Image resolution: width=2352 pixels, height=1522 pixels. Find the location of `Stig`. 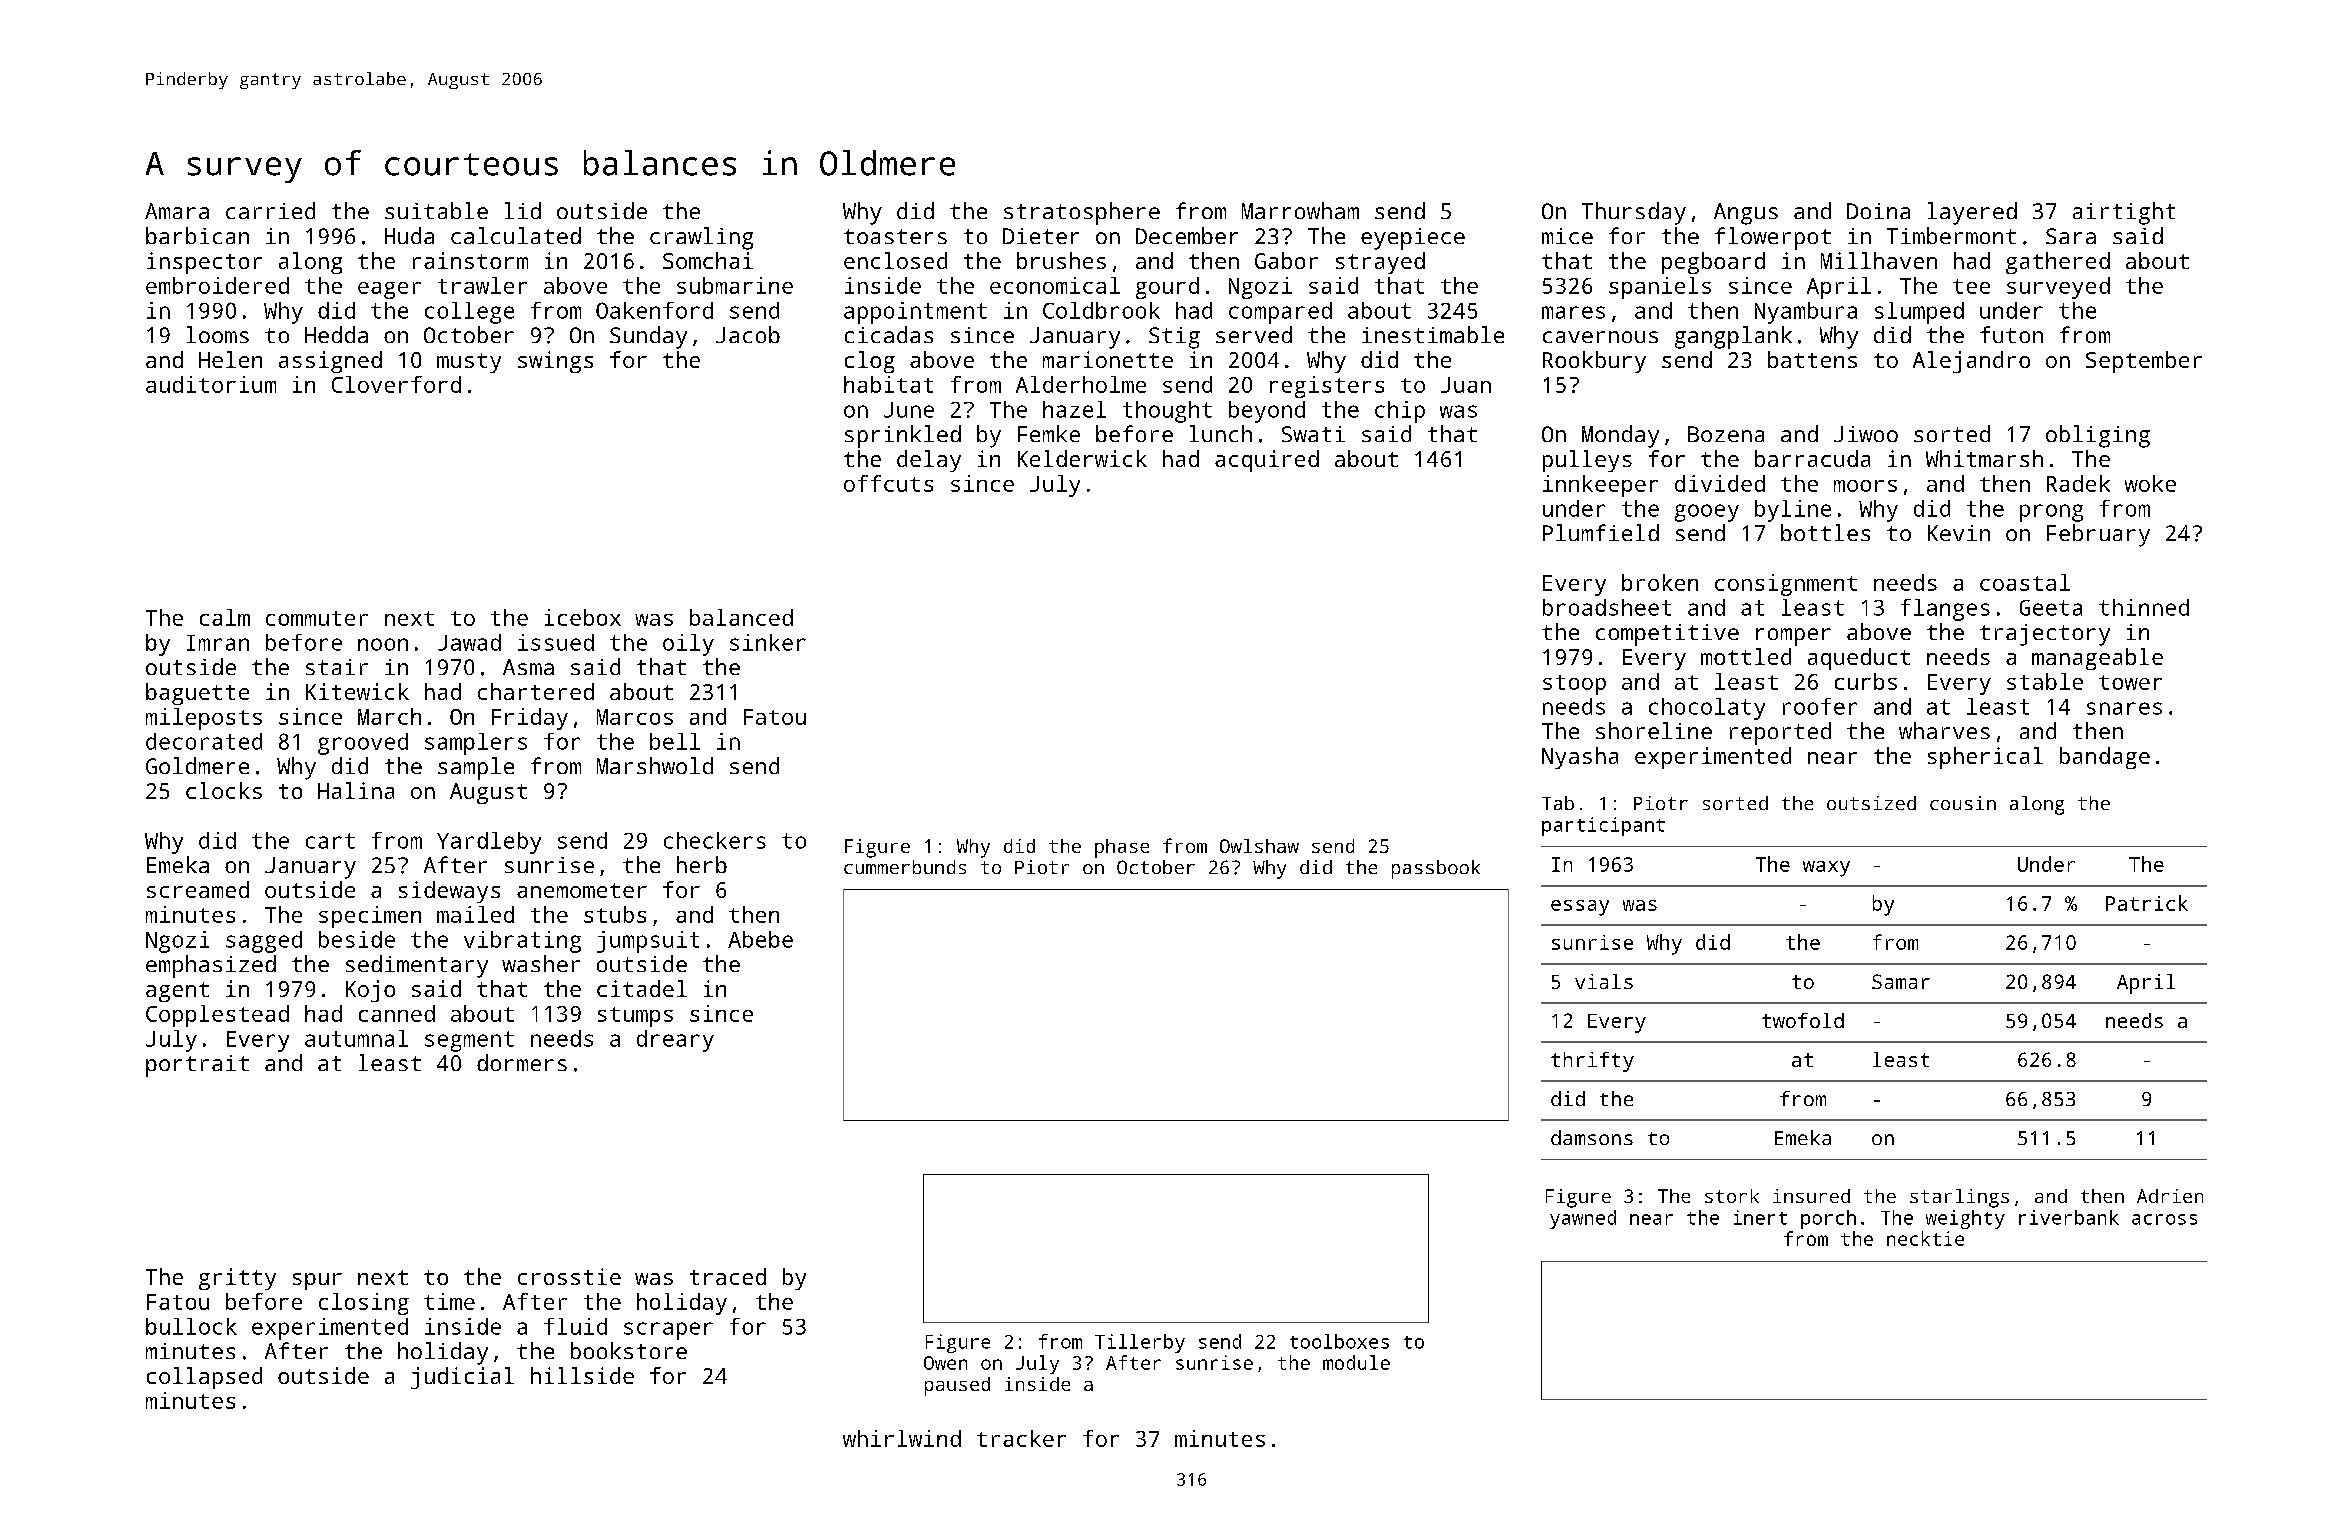

Stig is located at coordinates (1174, 338).
